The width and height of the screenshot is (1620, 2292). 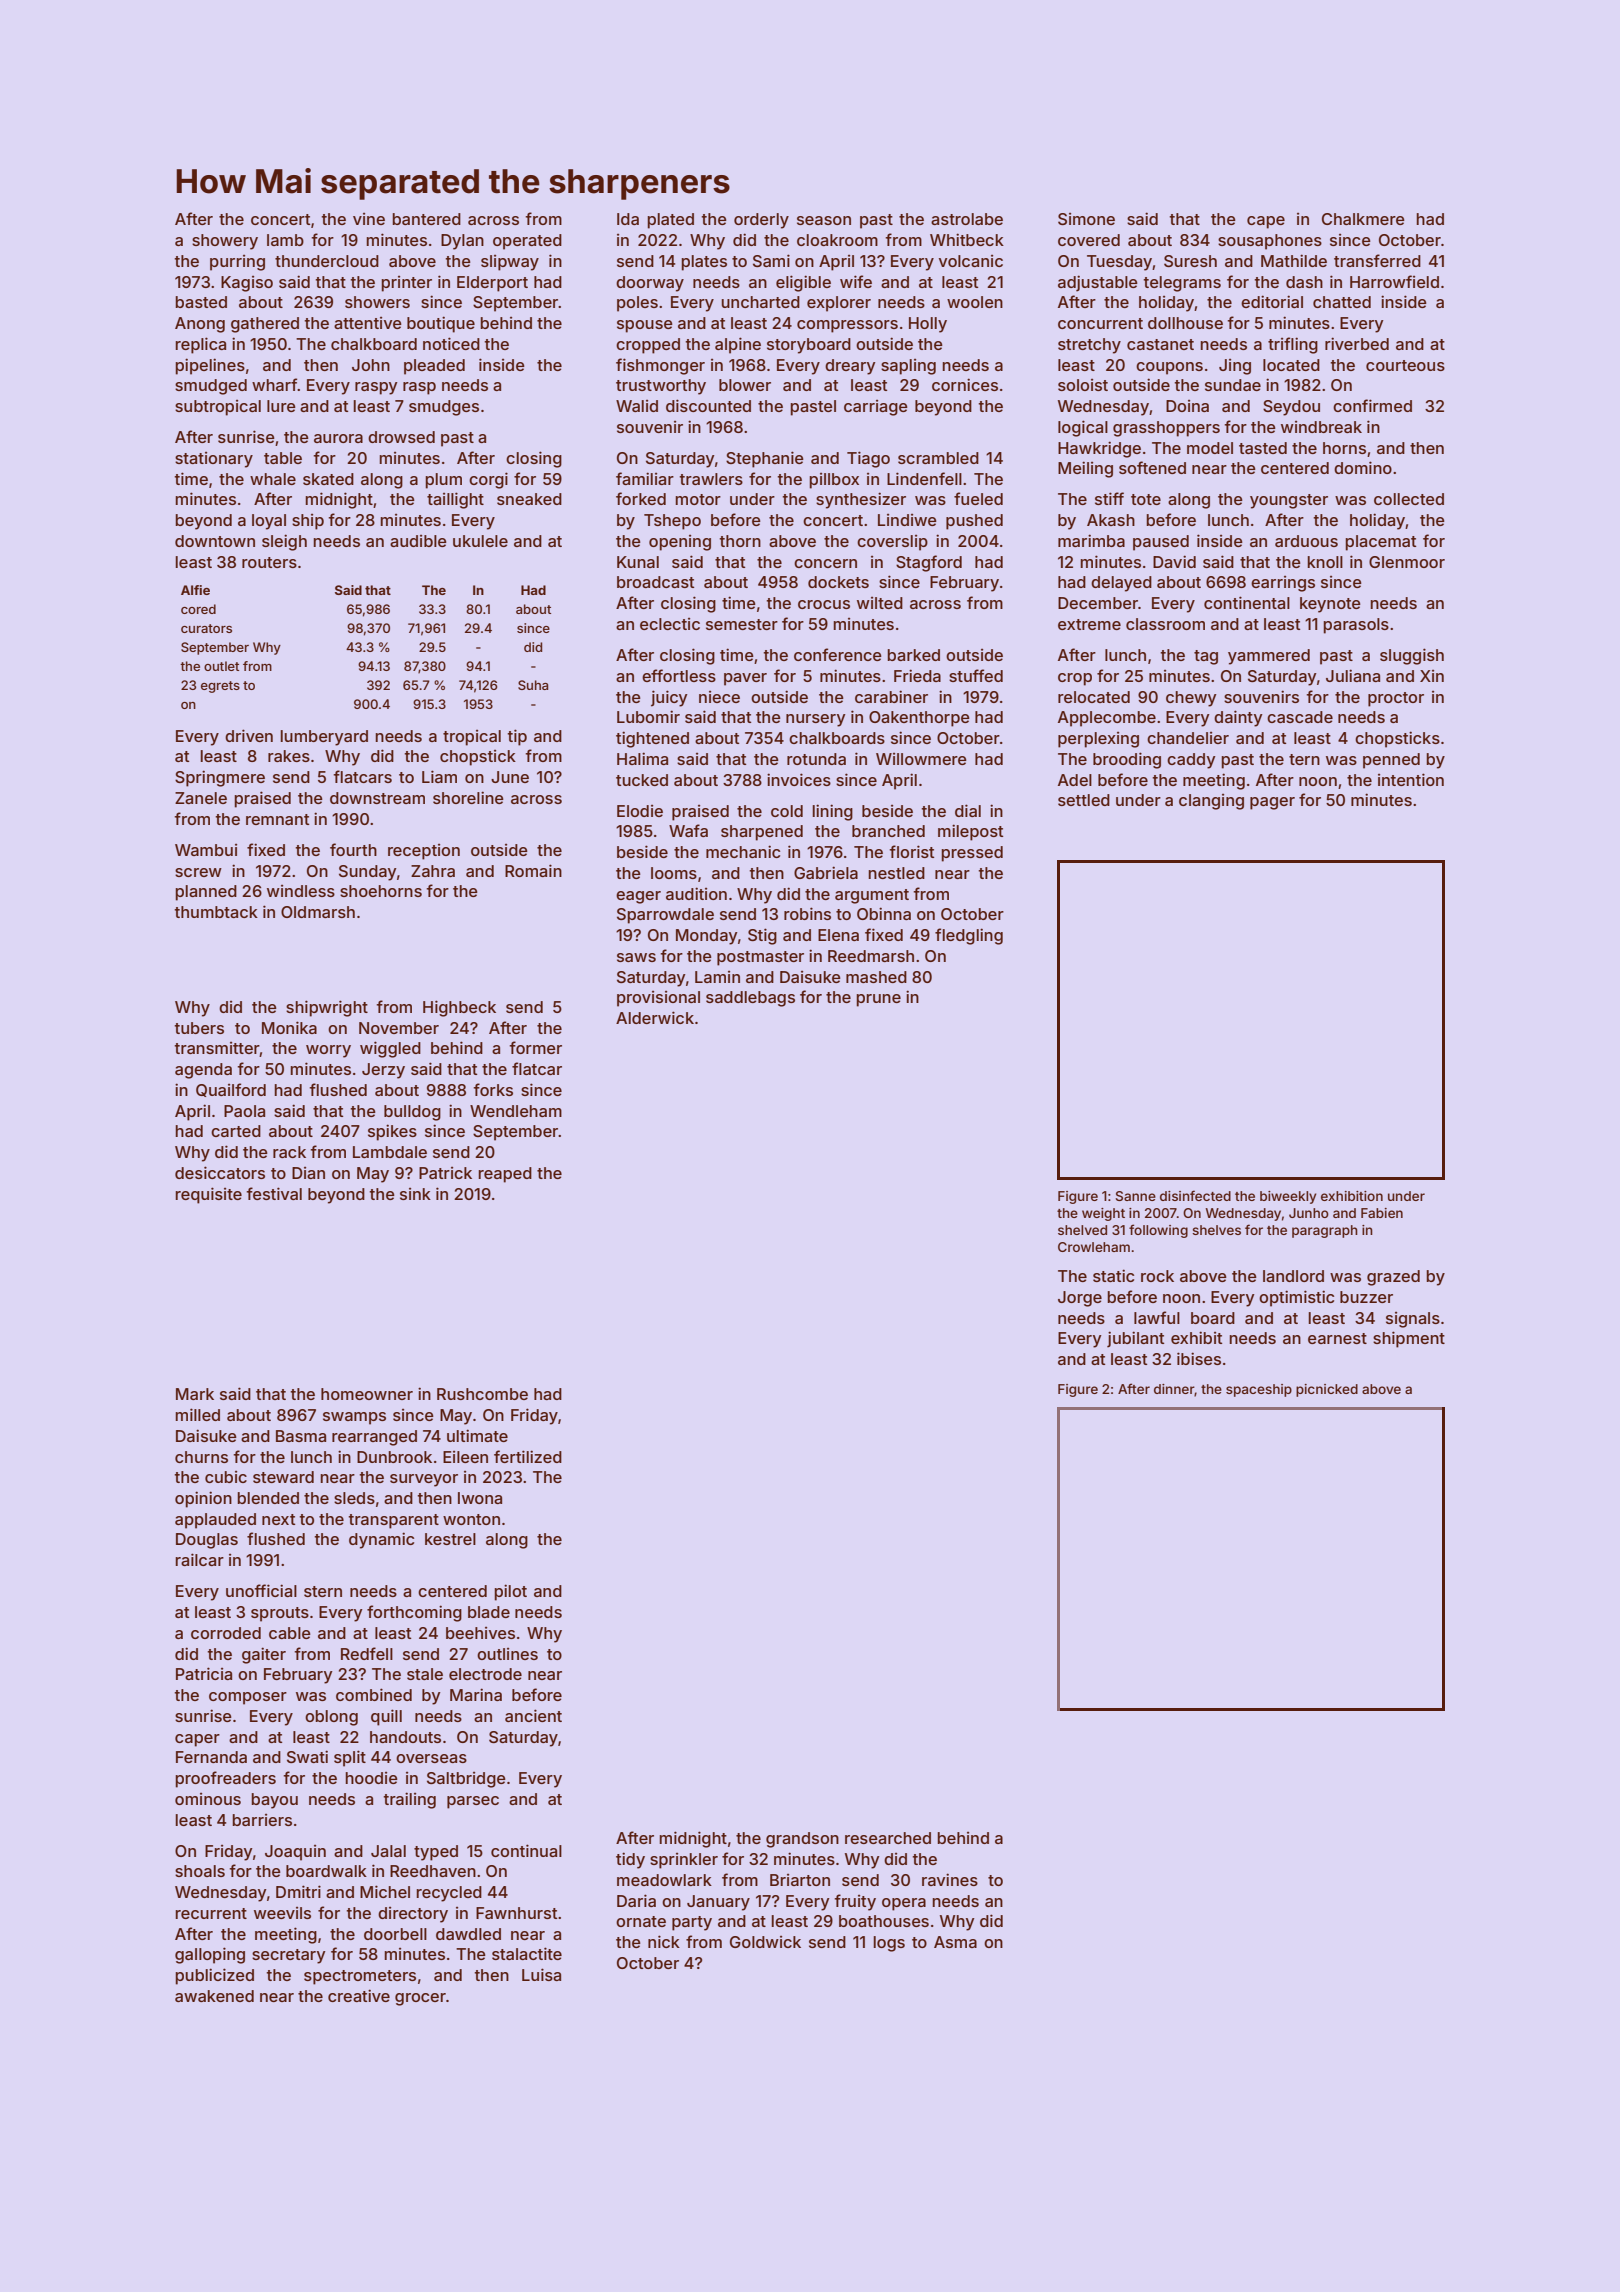 What do you see at coordinates (221, 666) in the screenshot?
I see `outlet` at bounding box center [221, 666].
